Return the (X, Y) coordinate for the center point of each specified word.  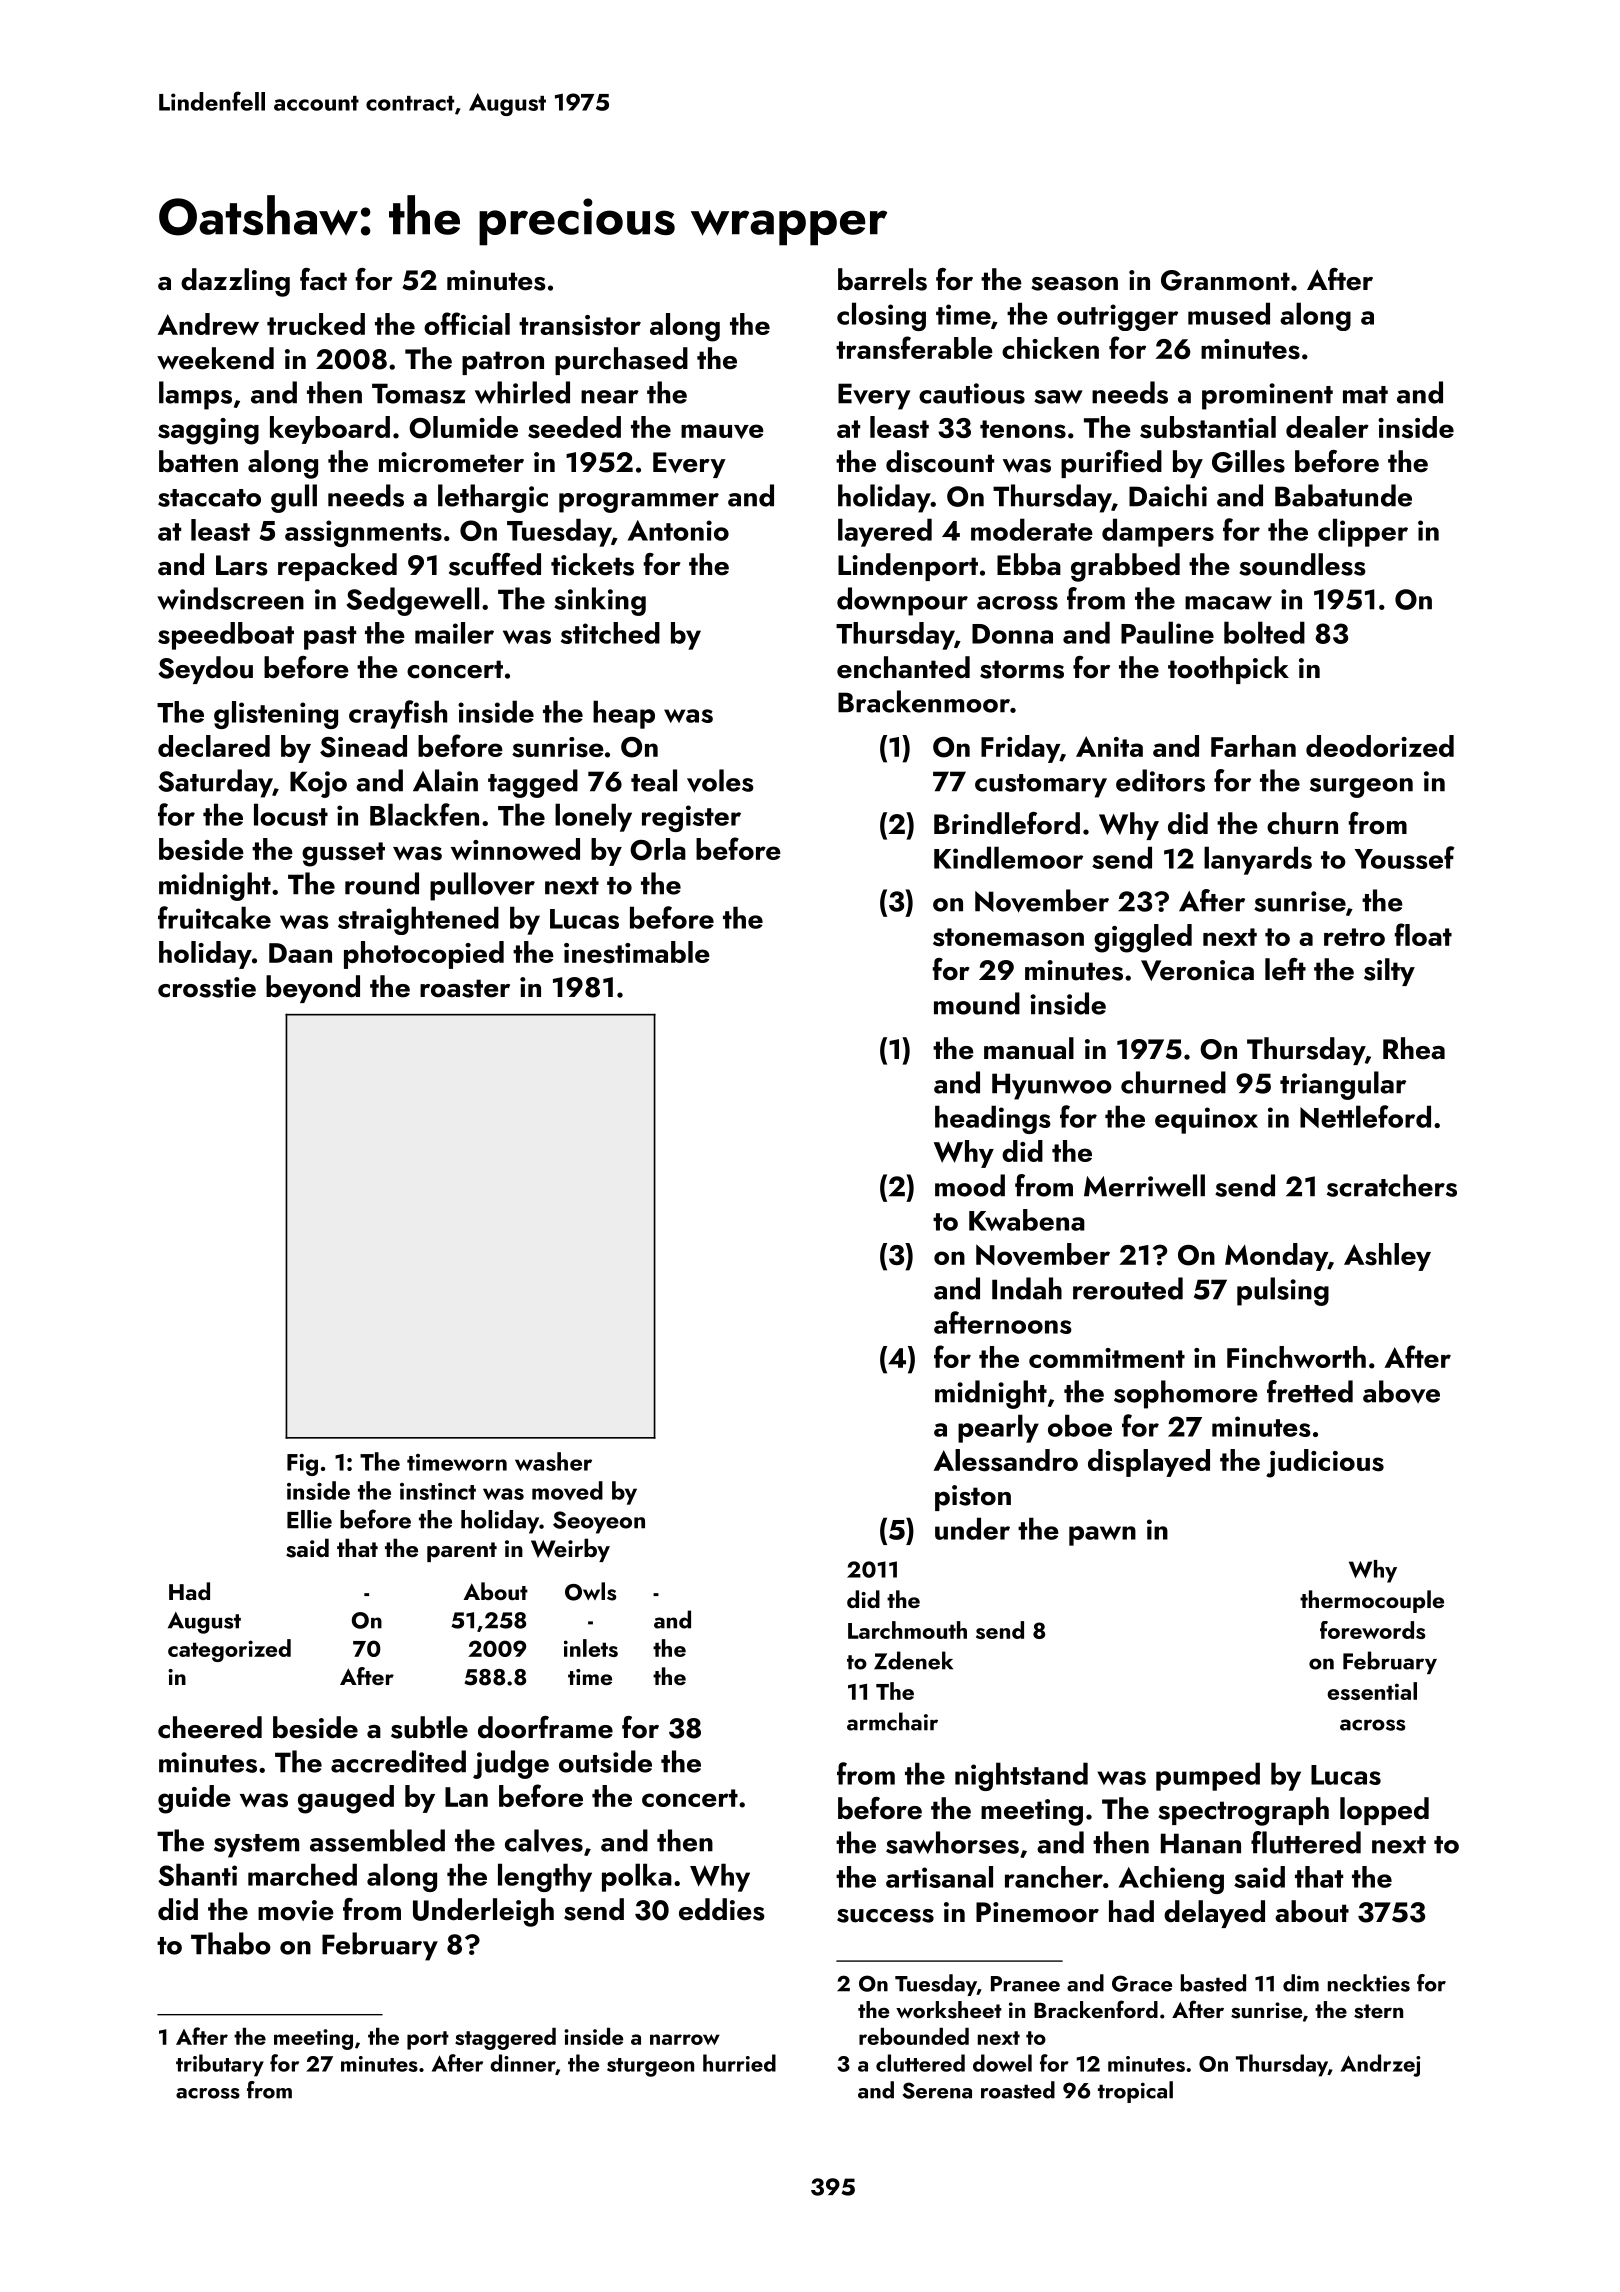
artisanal (939, 1877)
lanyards (1258, 860)
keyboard (330, 430)
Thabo (231, 1943)
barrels (882, 279)
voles (720, 781)
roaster (465, 988)
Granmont (1225, 280)
